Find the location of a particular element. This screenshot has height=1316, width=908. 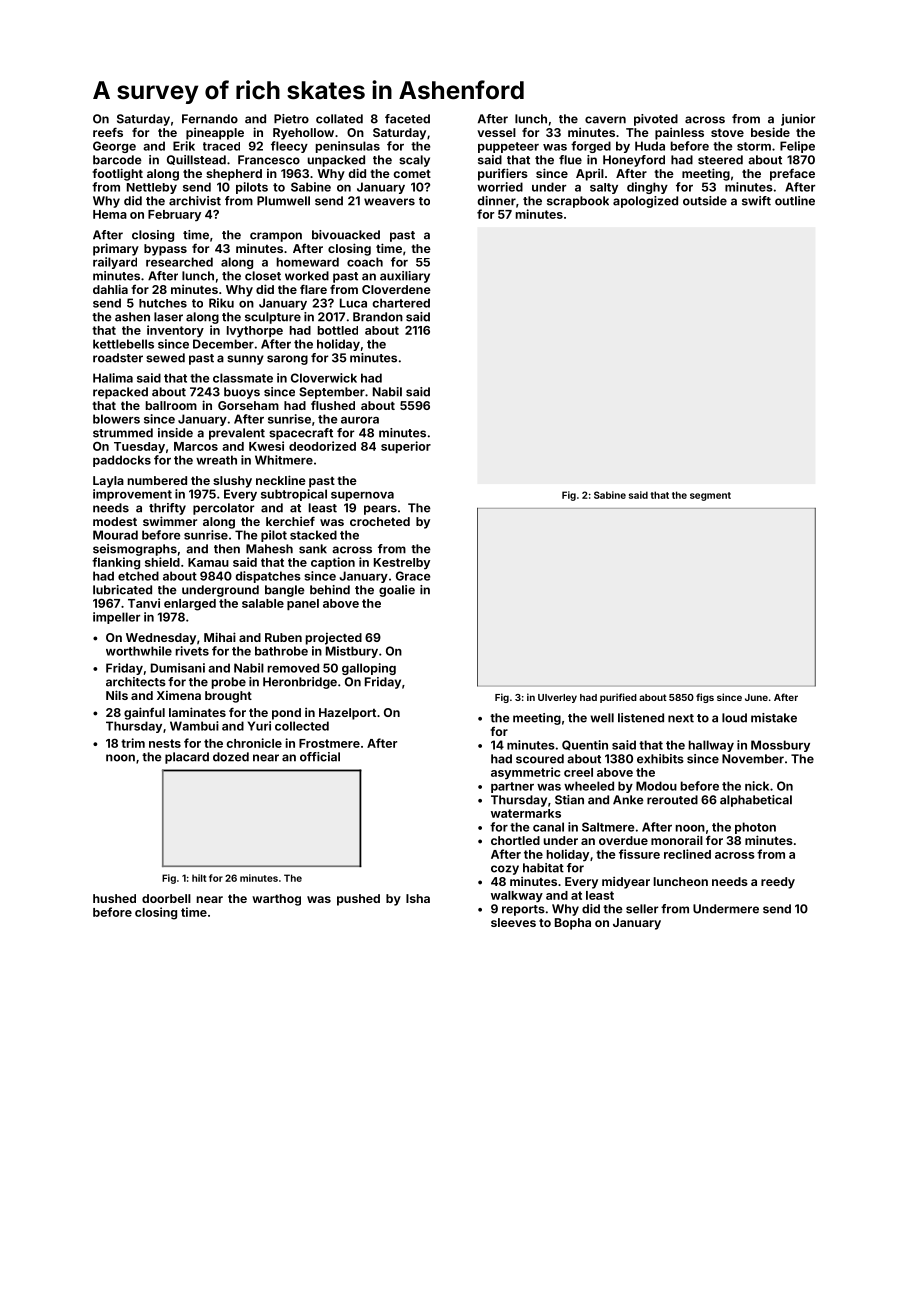

peninsulas is located at coordinates (348, 147).
